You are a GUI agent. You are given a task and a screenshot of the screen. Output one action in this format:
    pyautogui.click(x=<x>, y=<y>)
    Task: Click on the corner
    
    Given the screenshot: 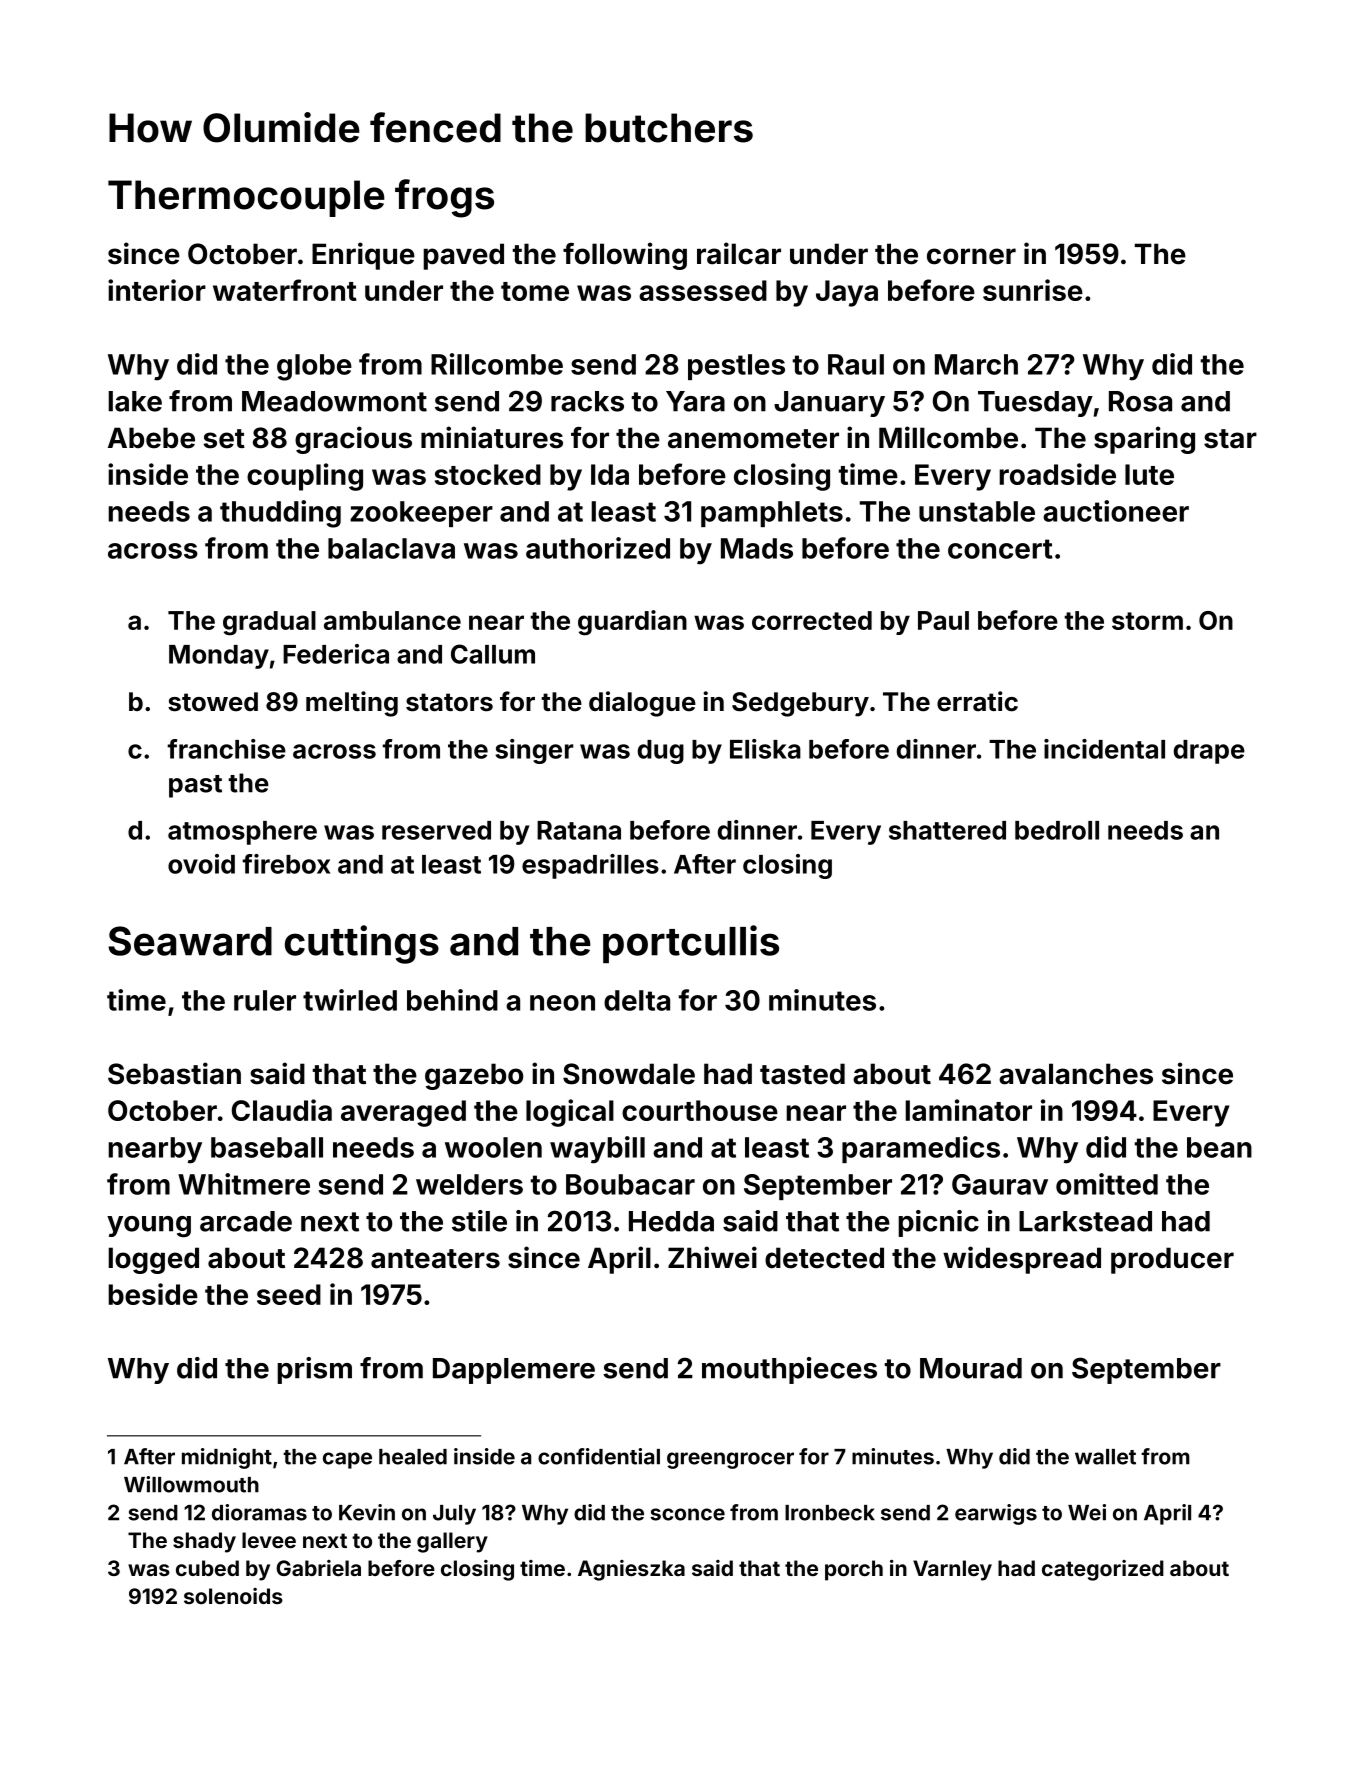 What is the action you would take?
    pyautogui.click(x=971, y=256)
